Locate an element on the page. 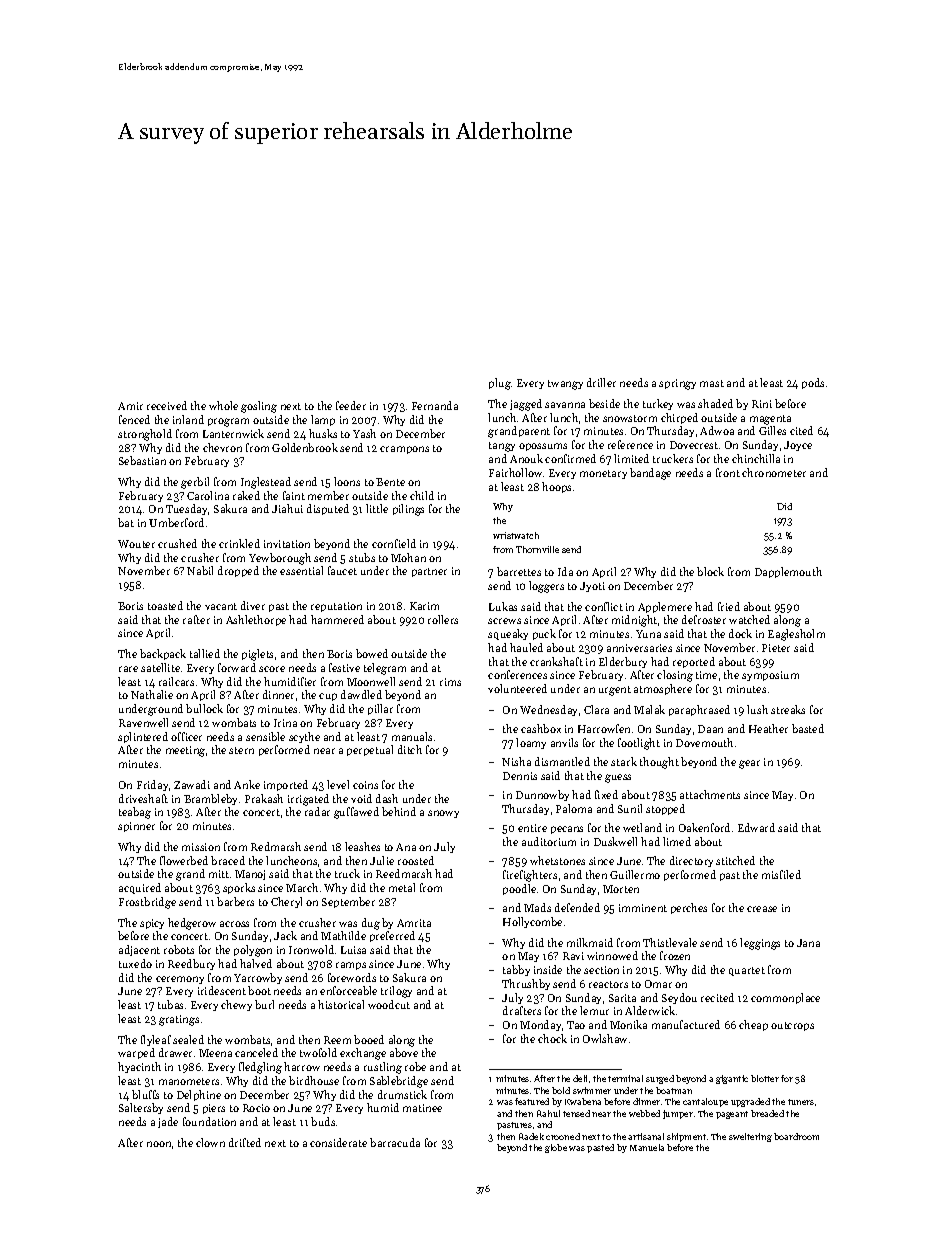 Image resolution: width=952 pixels, height=1233 pixels. loggers is located at coordinates (546, 587).
